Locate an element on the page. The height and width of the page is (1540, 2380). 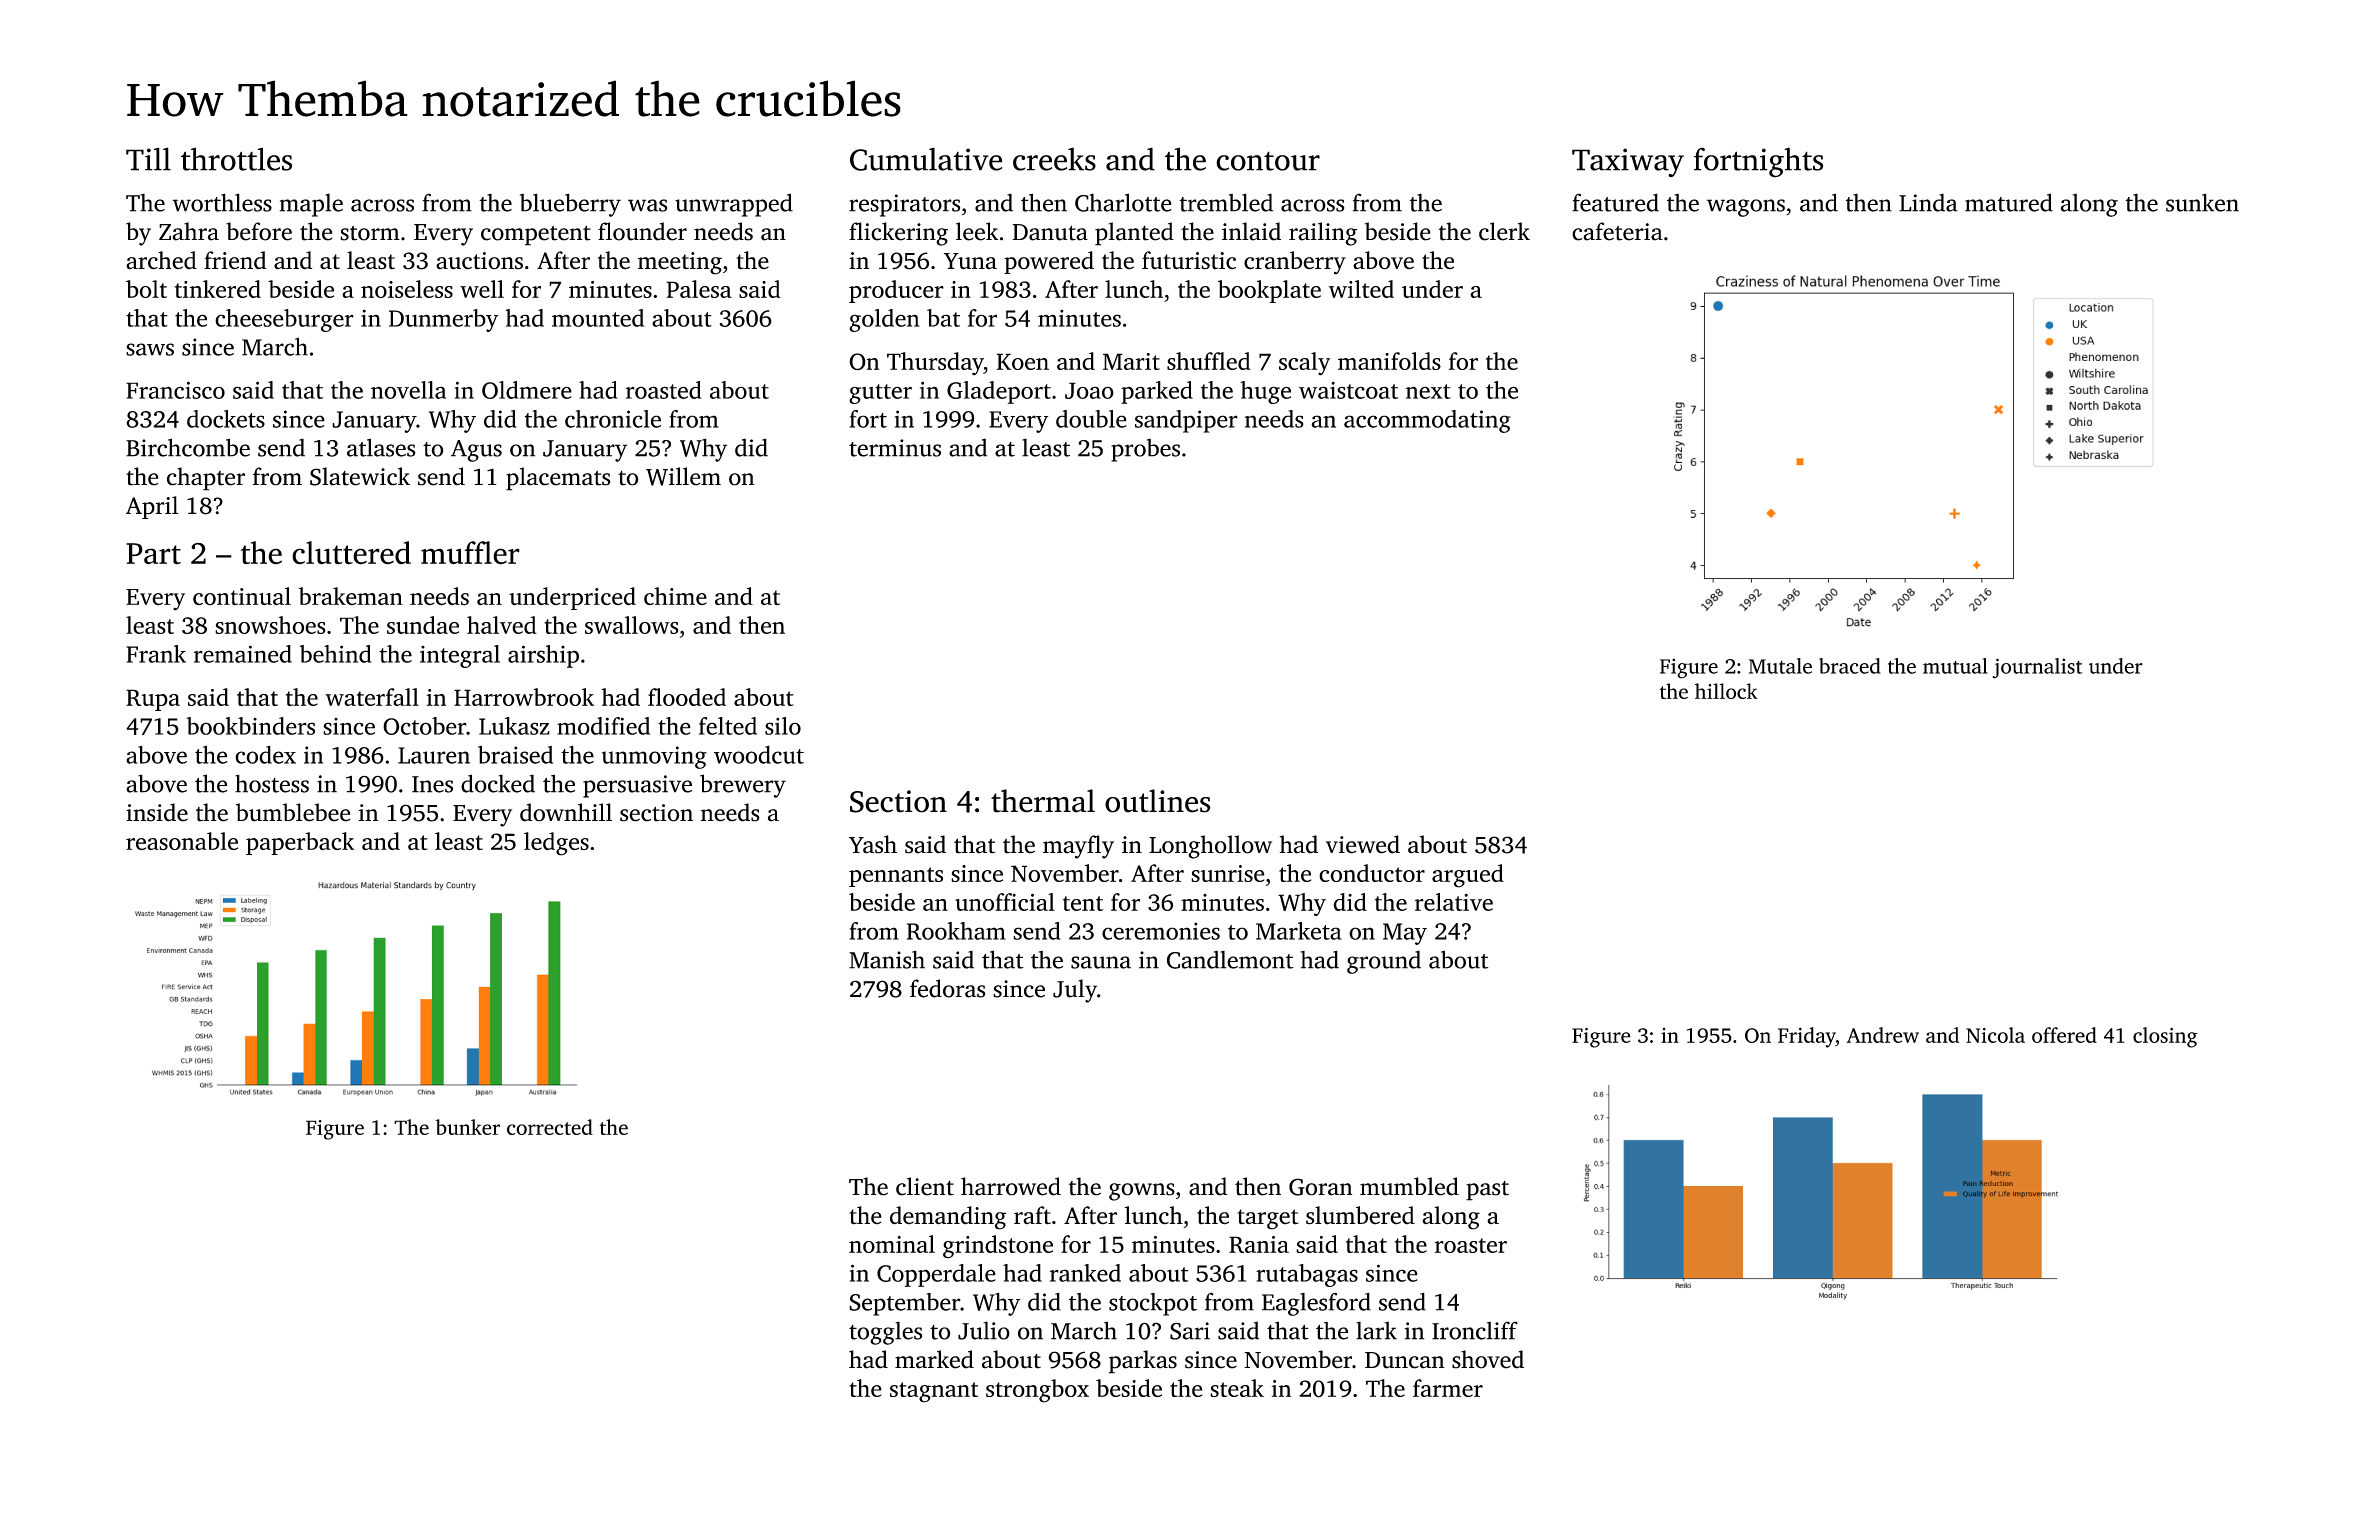
hillock is located at coordinates (1726, 691).
